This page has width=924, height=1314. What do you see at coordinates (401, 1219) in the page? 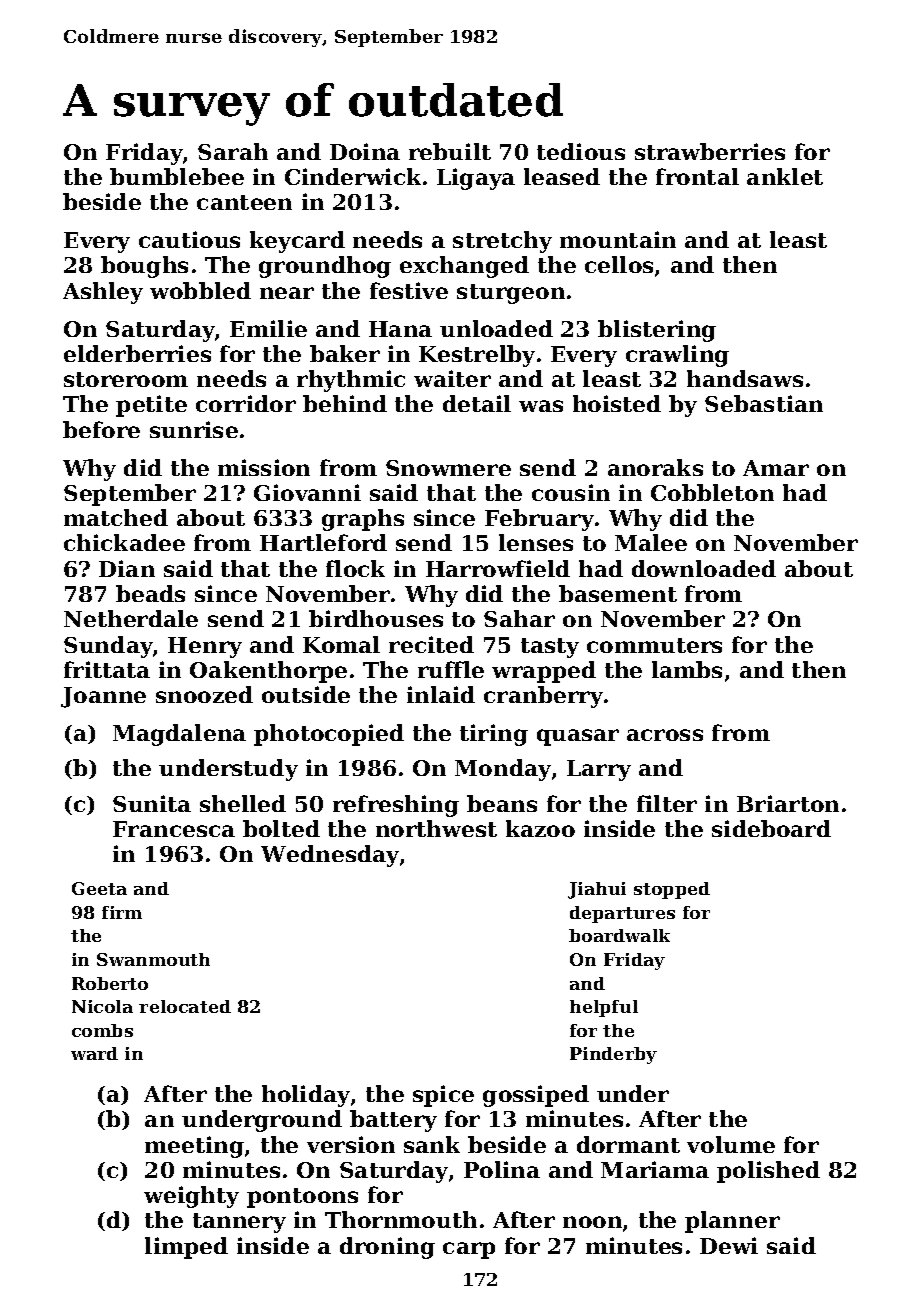
I see `Thornmouth` at bounding box center [401, 1219].
